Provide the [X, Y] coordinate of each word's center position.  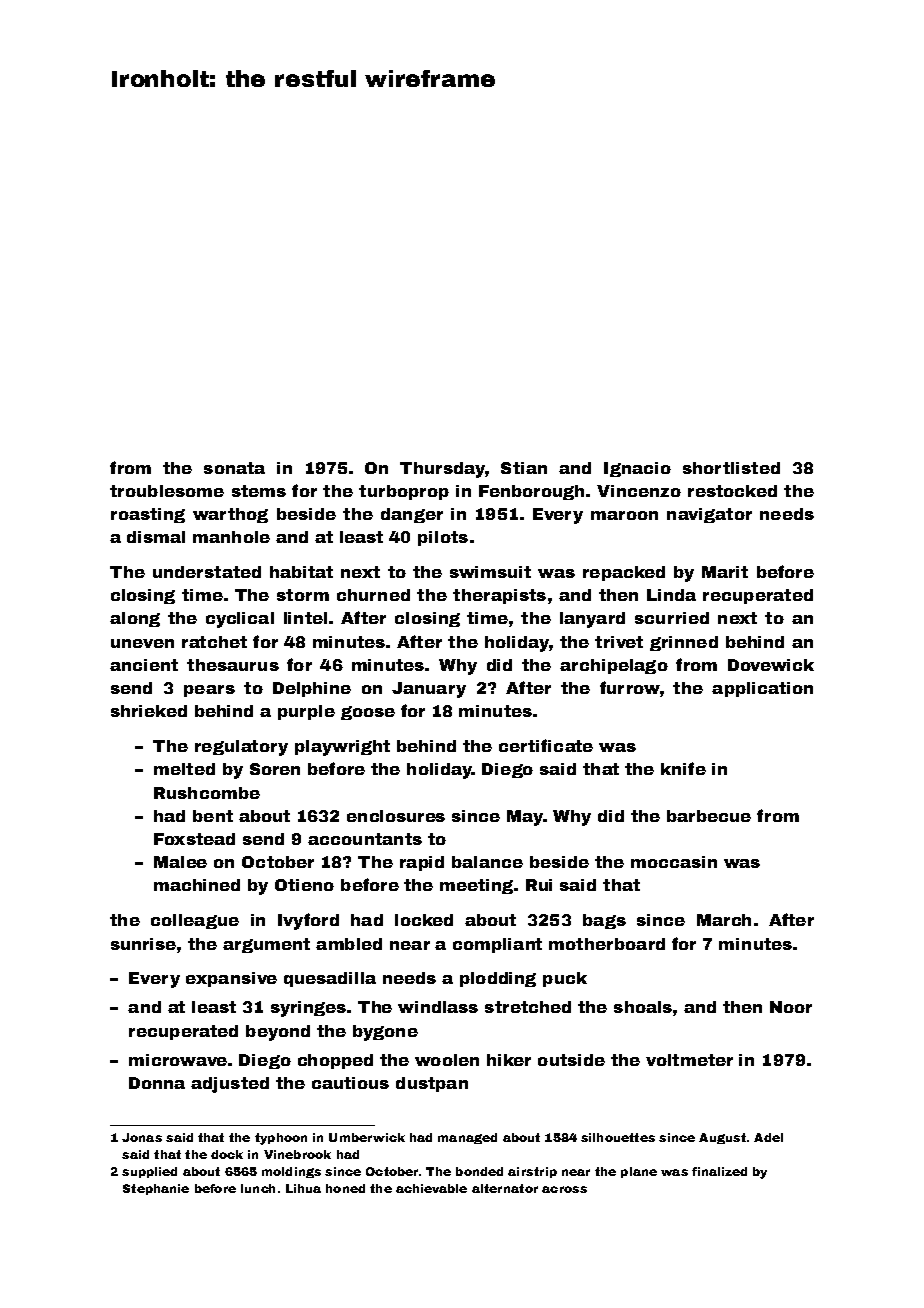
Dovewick [771, 665]
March [724, 920]
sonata [234, 468]
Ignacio [637, 469]
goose [368, 713]
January [429, 690]
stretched [528, 1007]
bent [213, 816]
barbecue [709, 816]
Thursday [442, 470]
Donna [157, 1083]
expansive [231, 979]
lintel [305, 618]
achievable [431, 1188]
